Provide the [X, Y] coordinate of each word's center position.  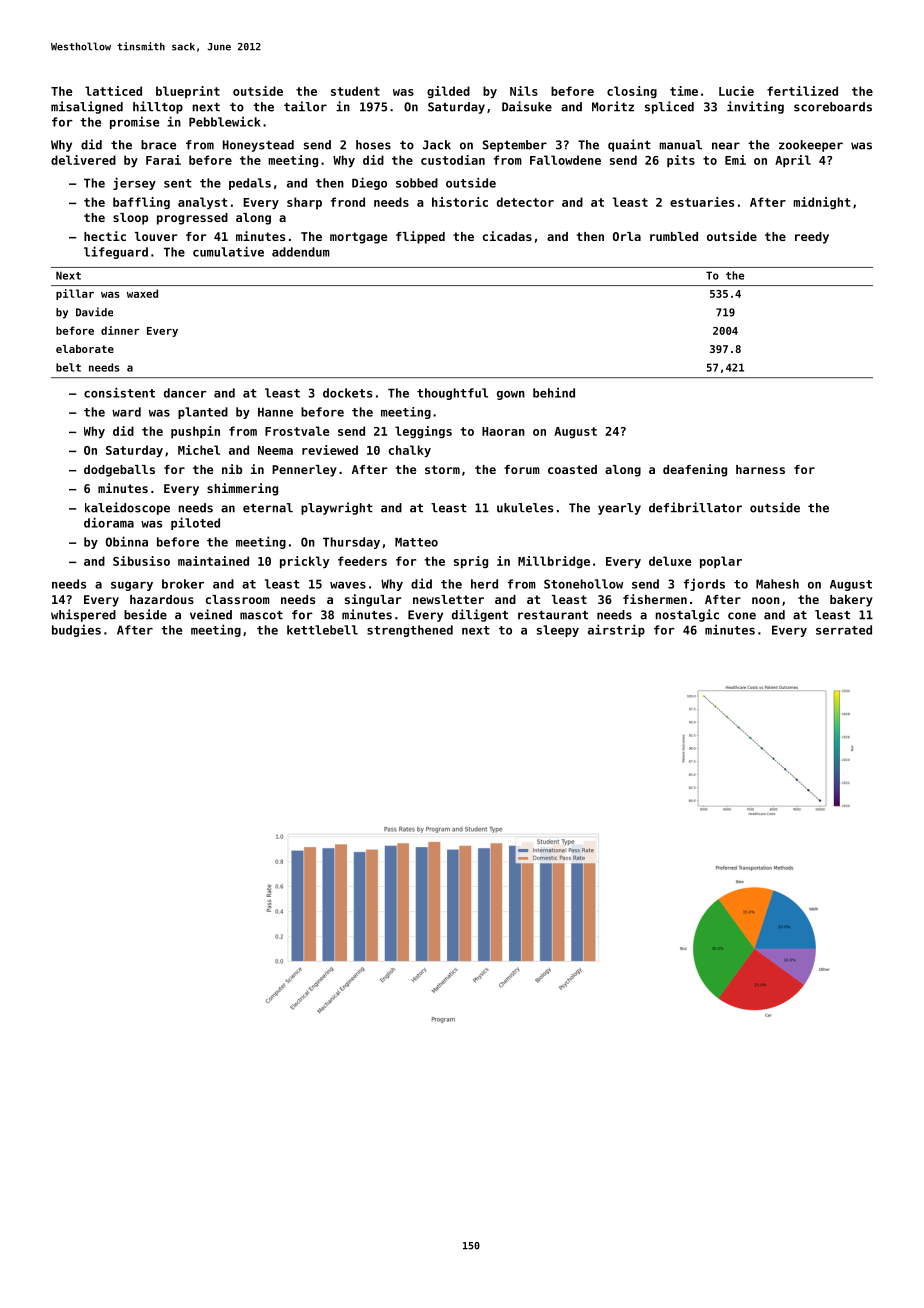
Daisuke [527, 106]
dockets [347, 393]
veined [211, 614]
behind [554, 392]
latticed [113, 91]
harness [760, 469]
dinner [120, 330]
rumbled [674, 236]
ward [126, 412]
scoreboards [833, 107]
